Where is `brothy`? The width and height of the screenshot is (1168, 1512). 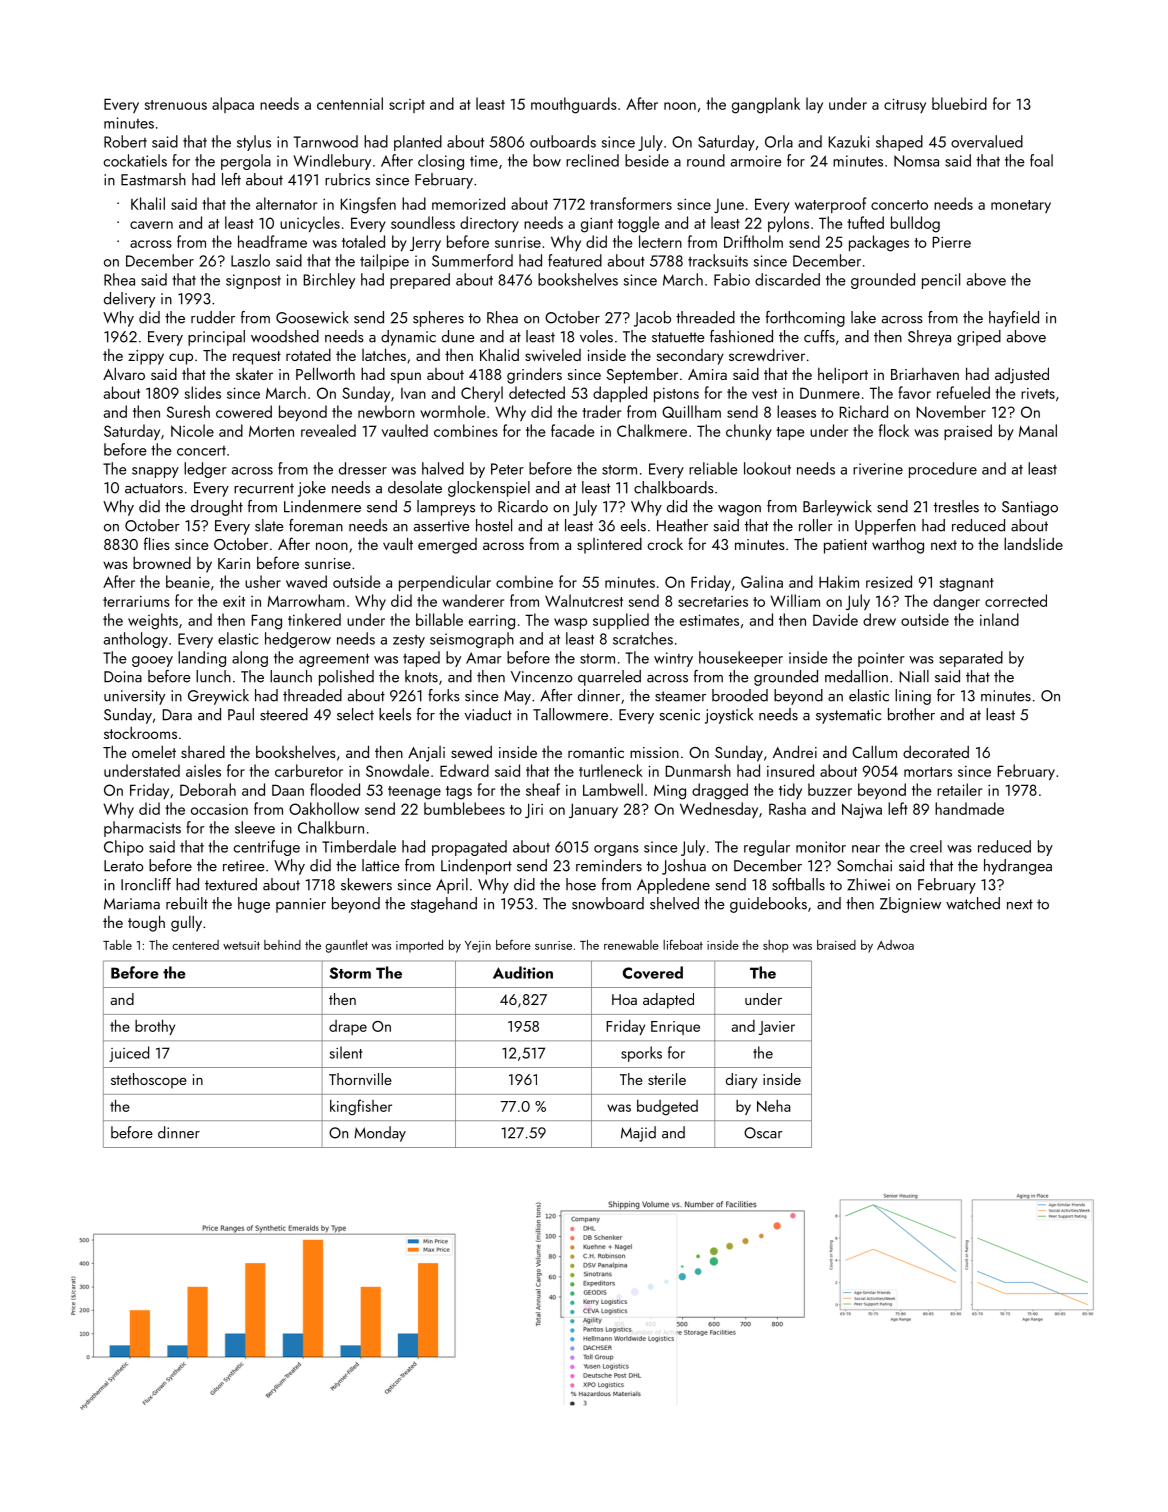 brothy is located at coordinates (155, 1027).
